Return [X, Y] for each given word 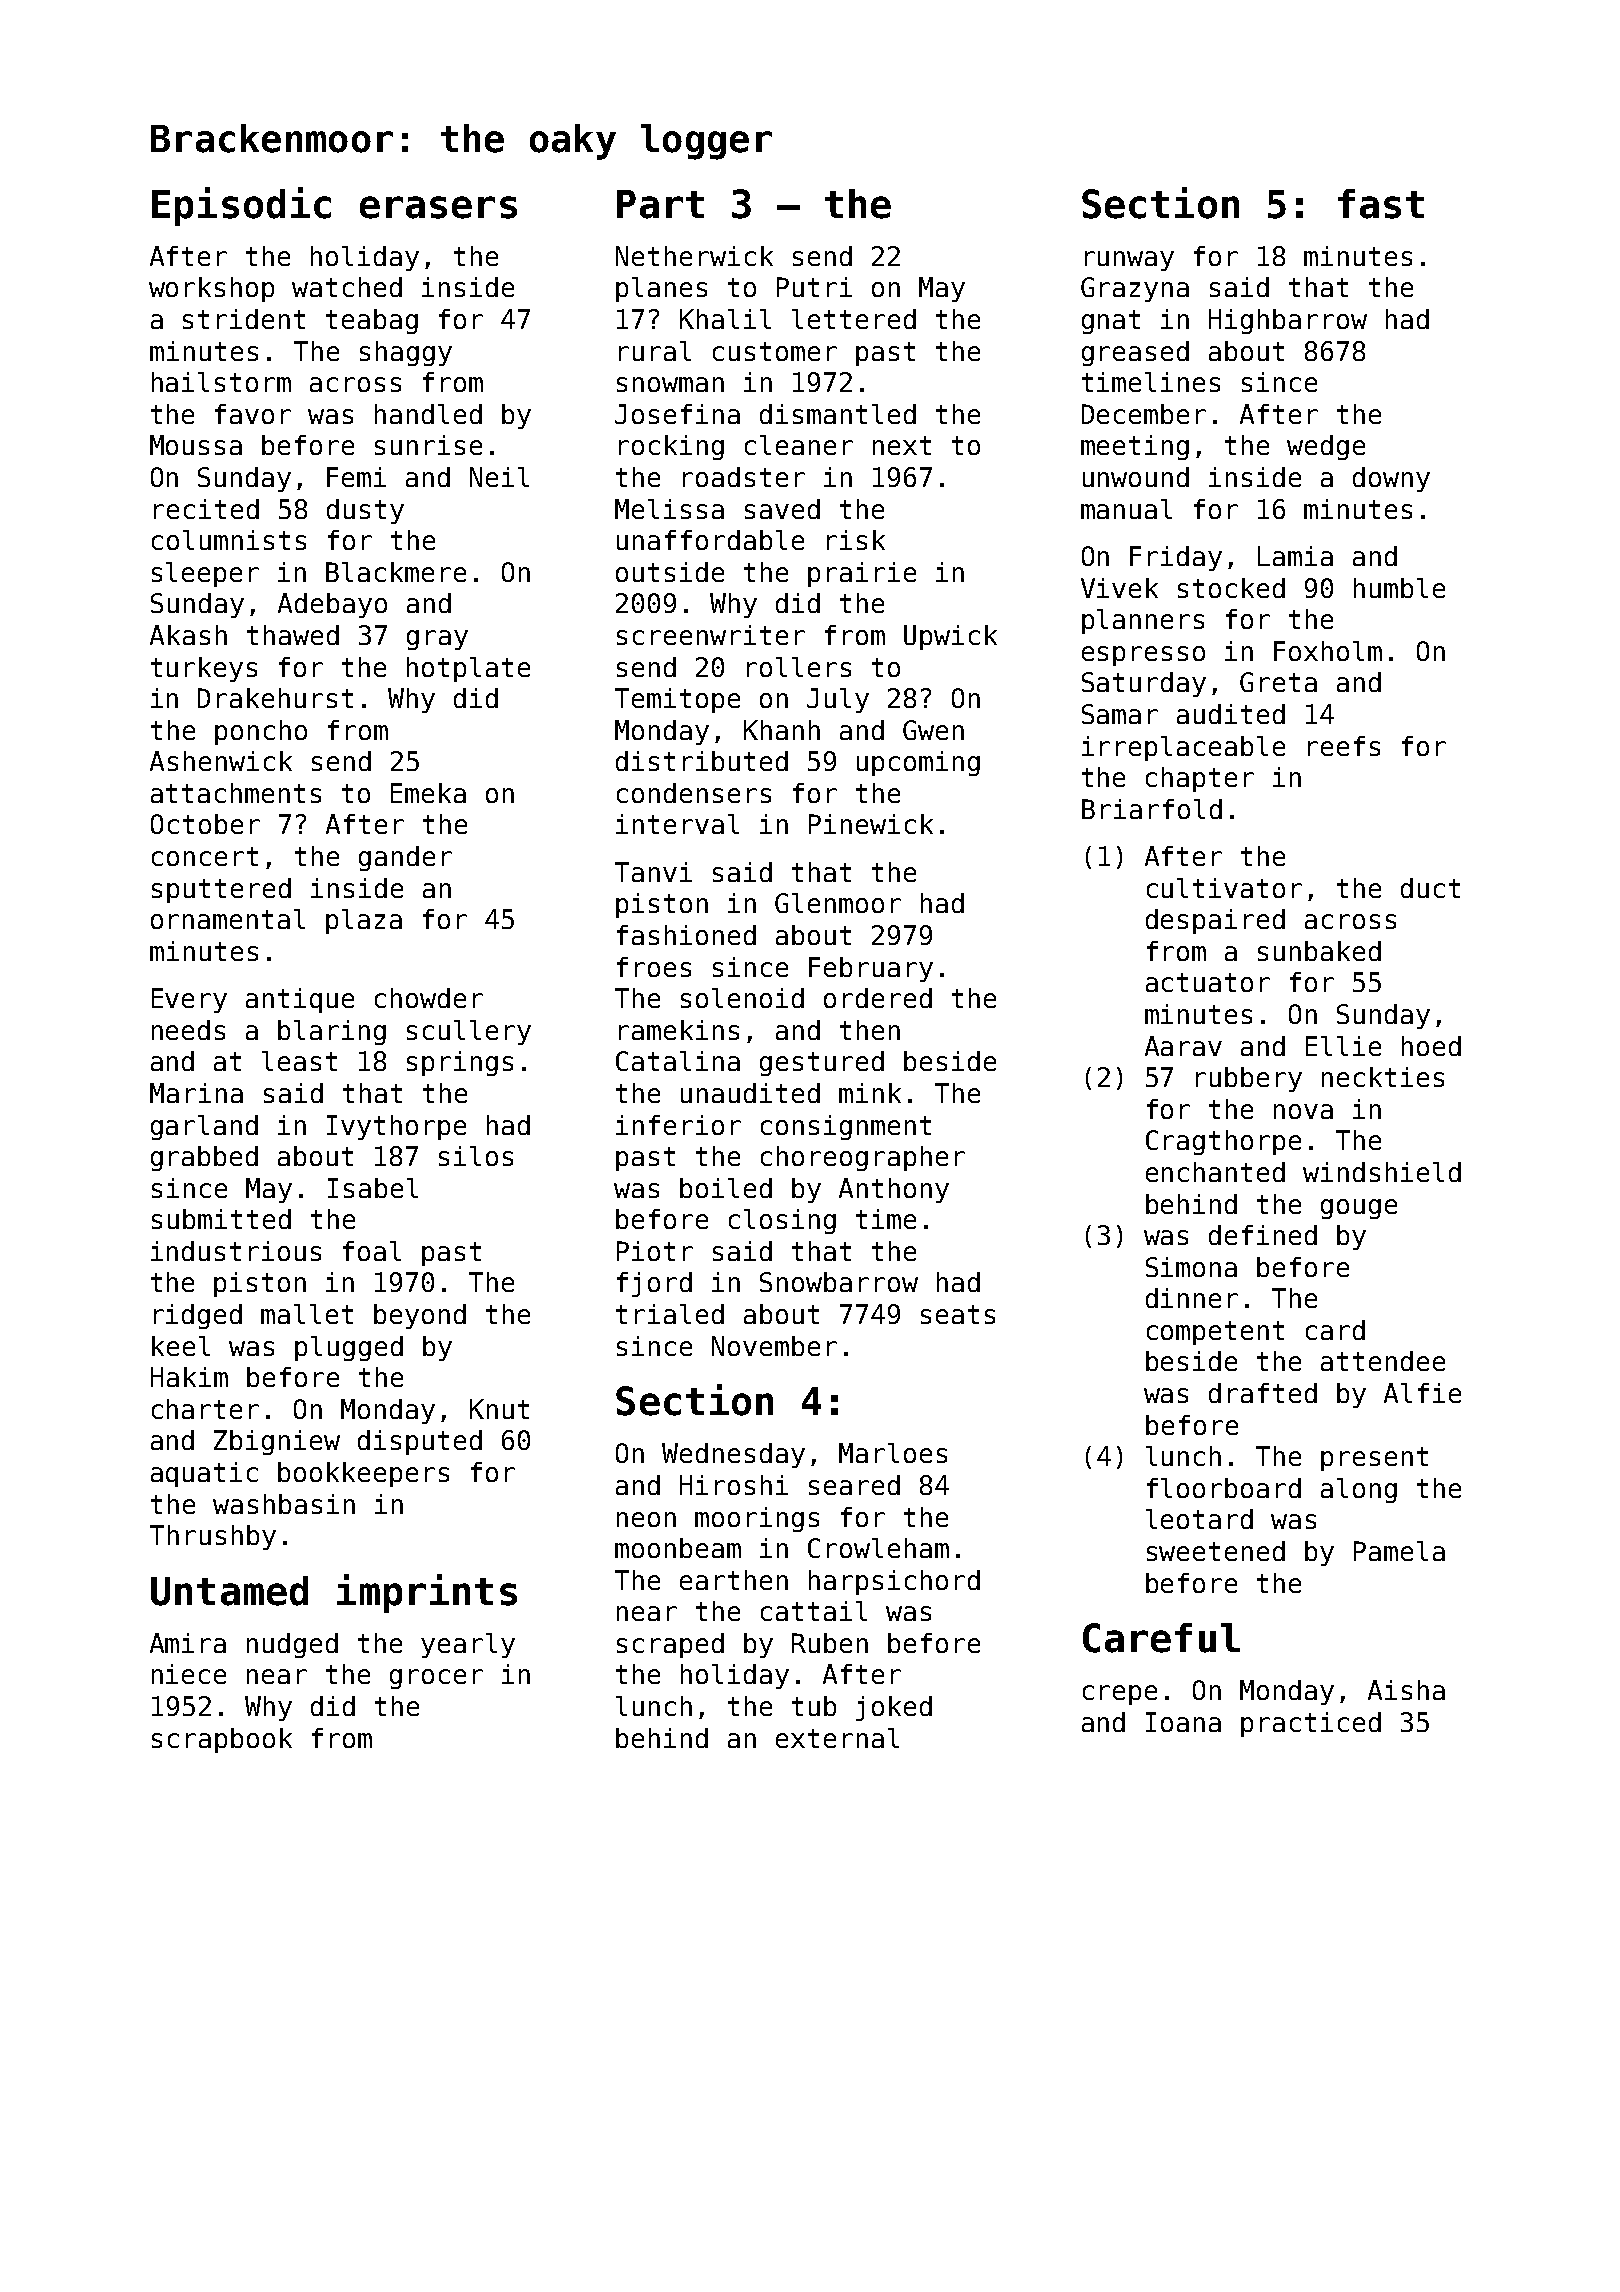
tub [814, 1706]
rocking [671, 447]
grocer [436, 1679]
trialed [670, 1314]
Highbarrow [1288, 321]
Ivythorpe [396, 1127]
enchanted [1215, 1172]
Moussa [196, 445]
